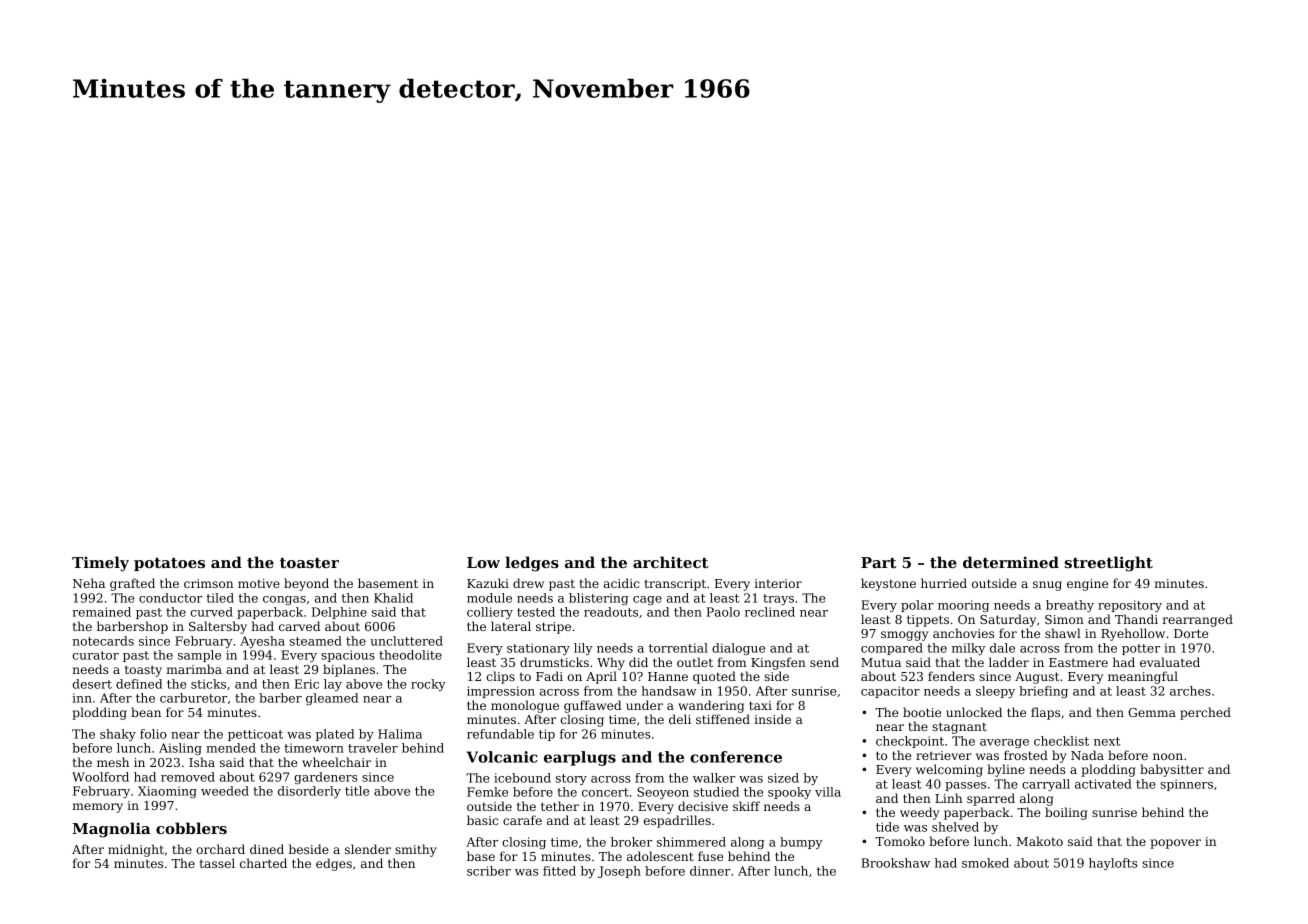 This page has width=1308, height=924. Describe the element at coordinates (393, 598) in the page. I see `Khalid` at that location.
